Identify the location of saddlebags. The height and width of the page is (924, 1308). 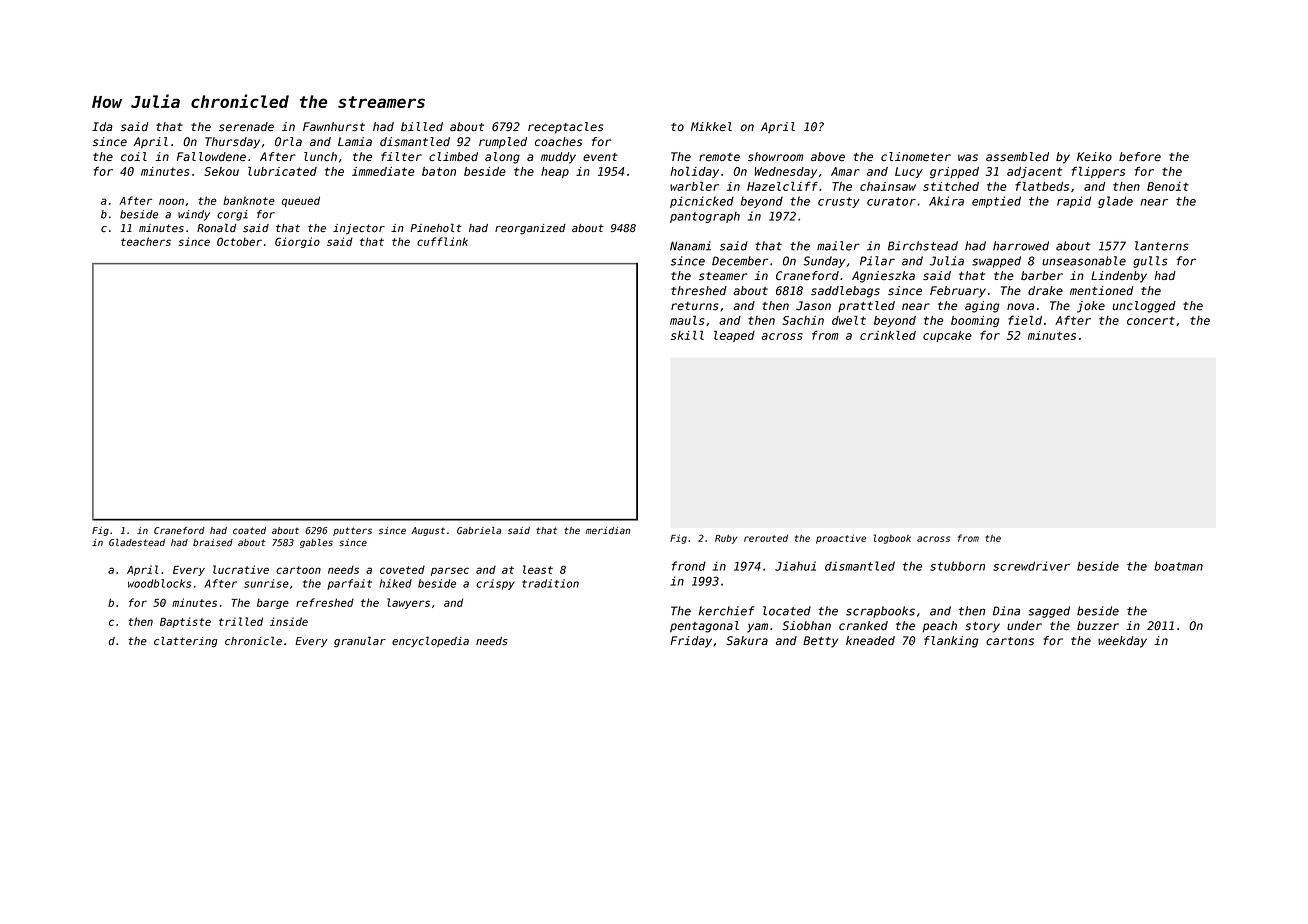
(845, 292).
